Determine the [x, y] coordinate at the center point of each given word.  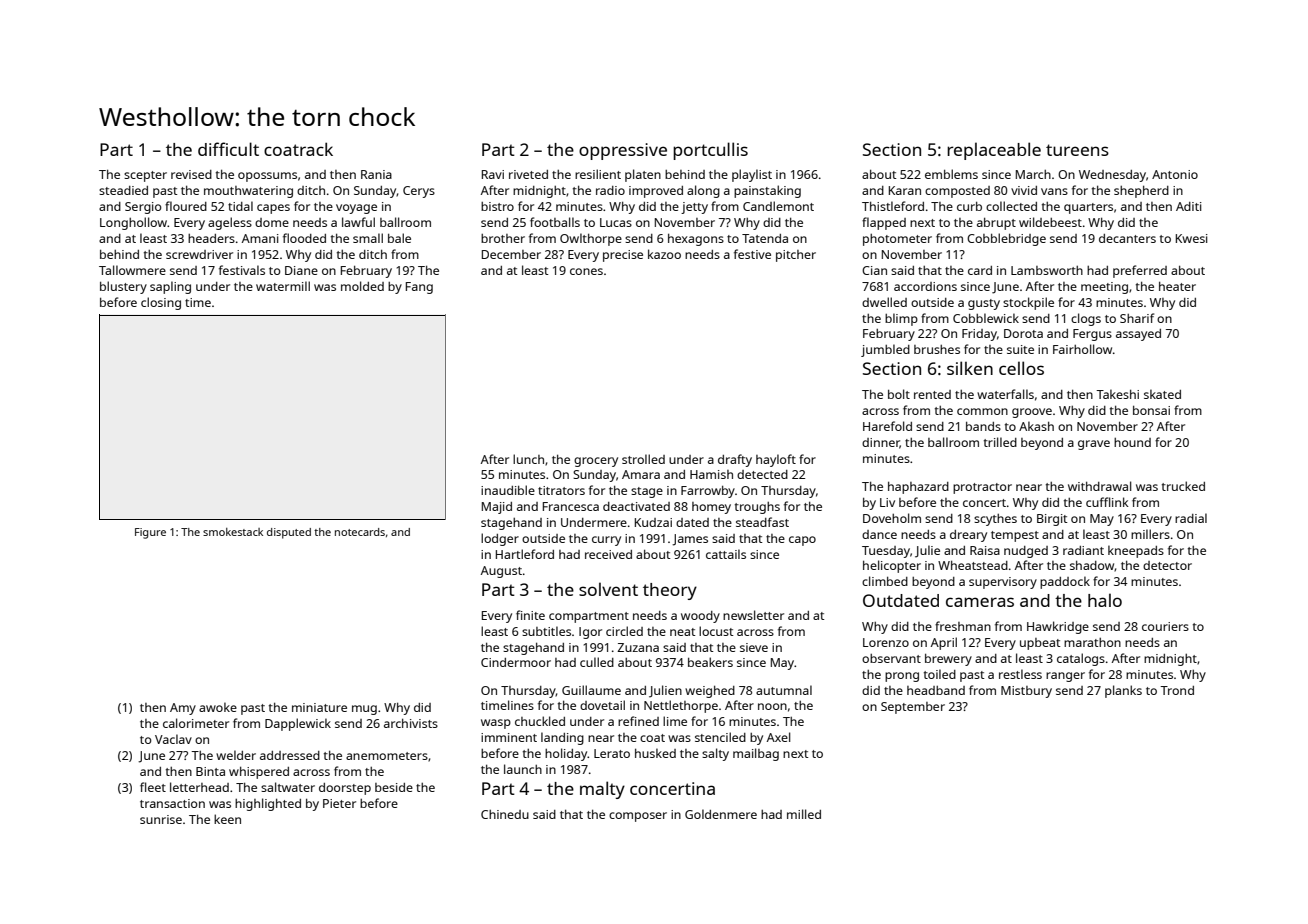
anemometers [387, 756]
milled [804, 814]
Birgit [1052, 520]
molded [362, 286]
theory [670, 591]
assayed [1138, 335]
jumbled [885, 350]
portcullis [710, 151]
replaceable [994, 151]
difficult [228, 149]
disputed [289, 533]
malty [602, 790]
